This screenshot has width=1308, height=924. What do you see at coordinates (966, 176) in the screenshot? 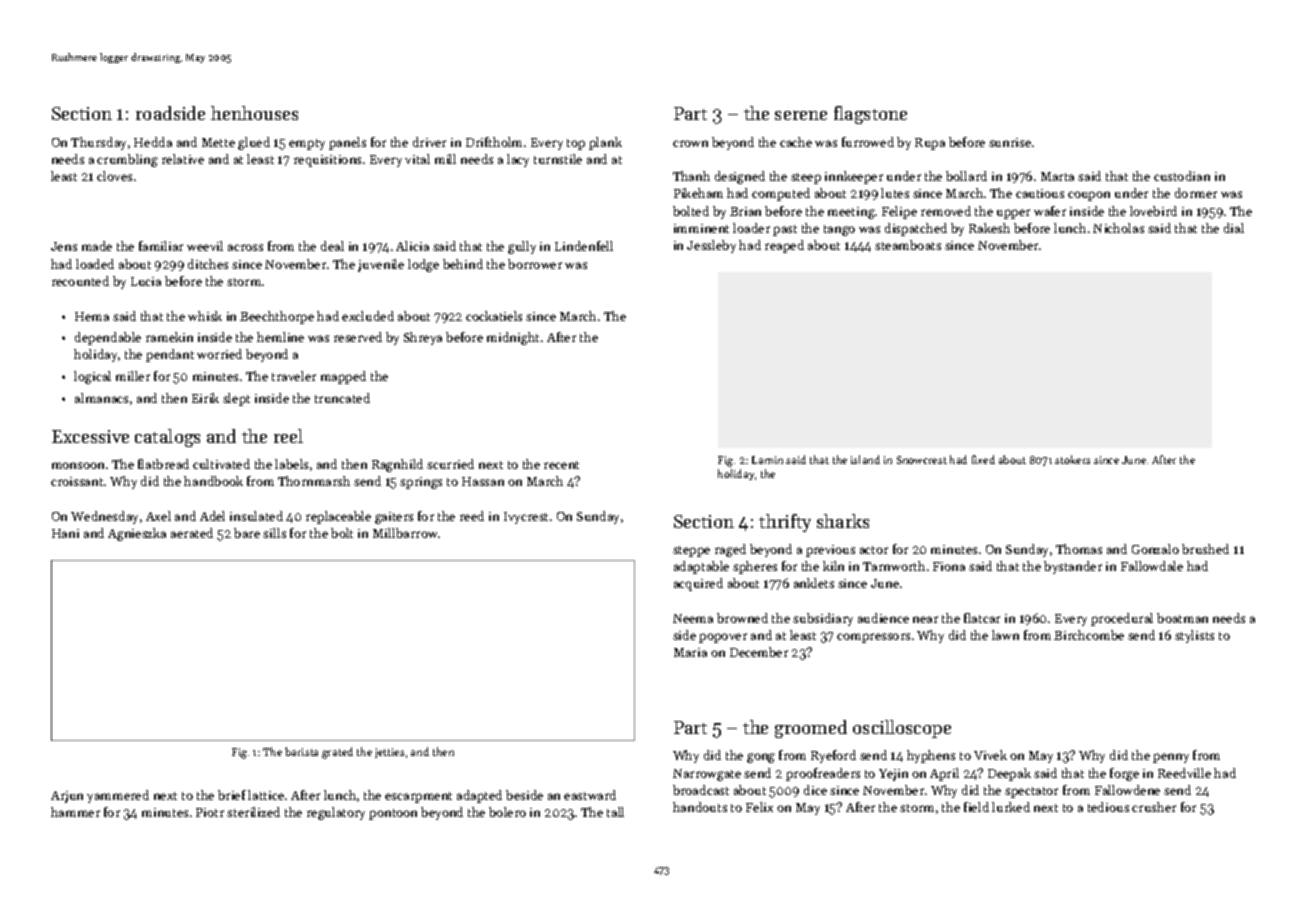
I see `bollard` at bounding box center [966, 176].
